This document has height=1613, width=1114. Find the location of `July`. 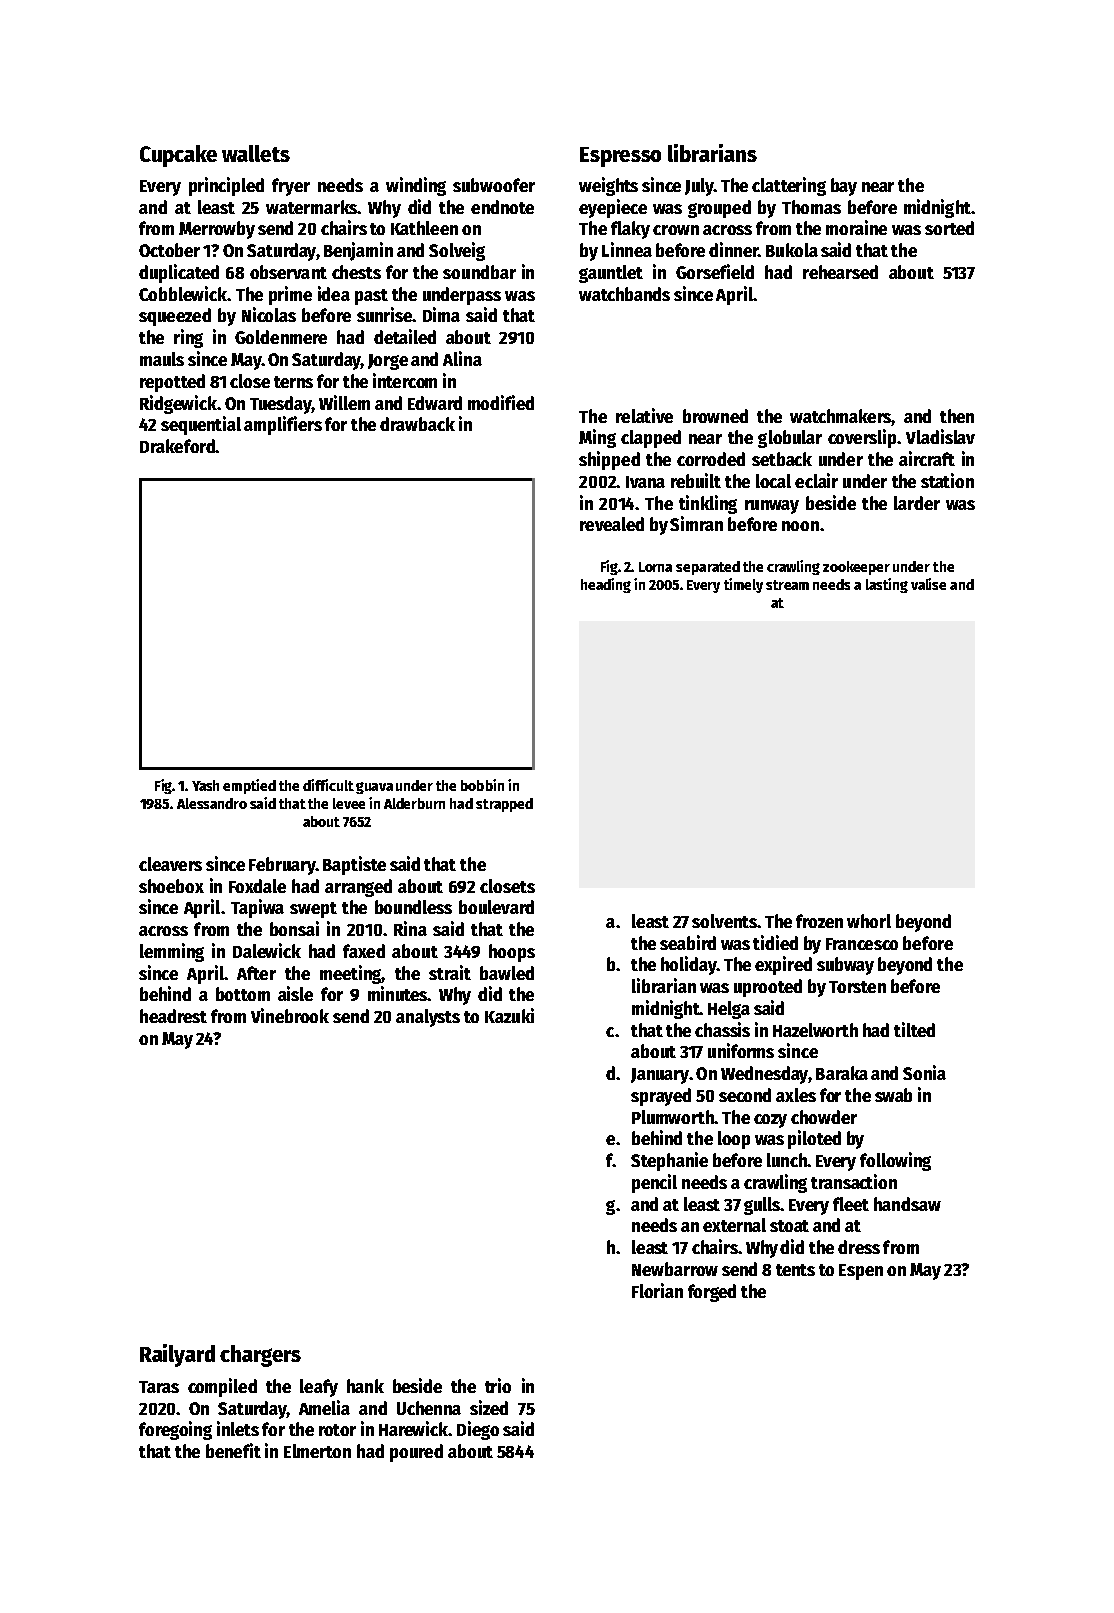

July is located at coordinates (699, 187).
